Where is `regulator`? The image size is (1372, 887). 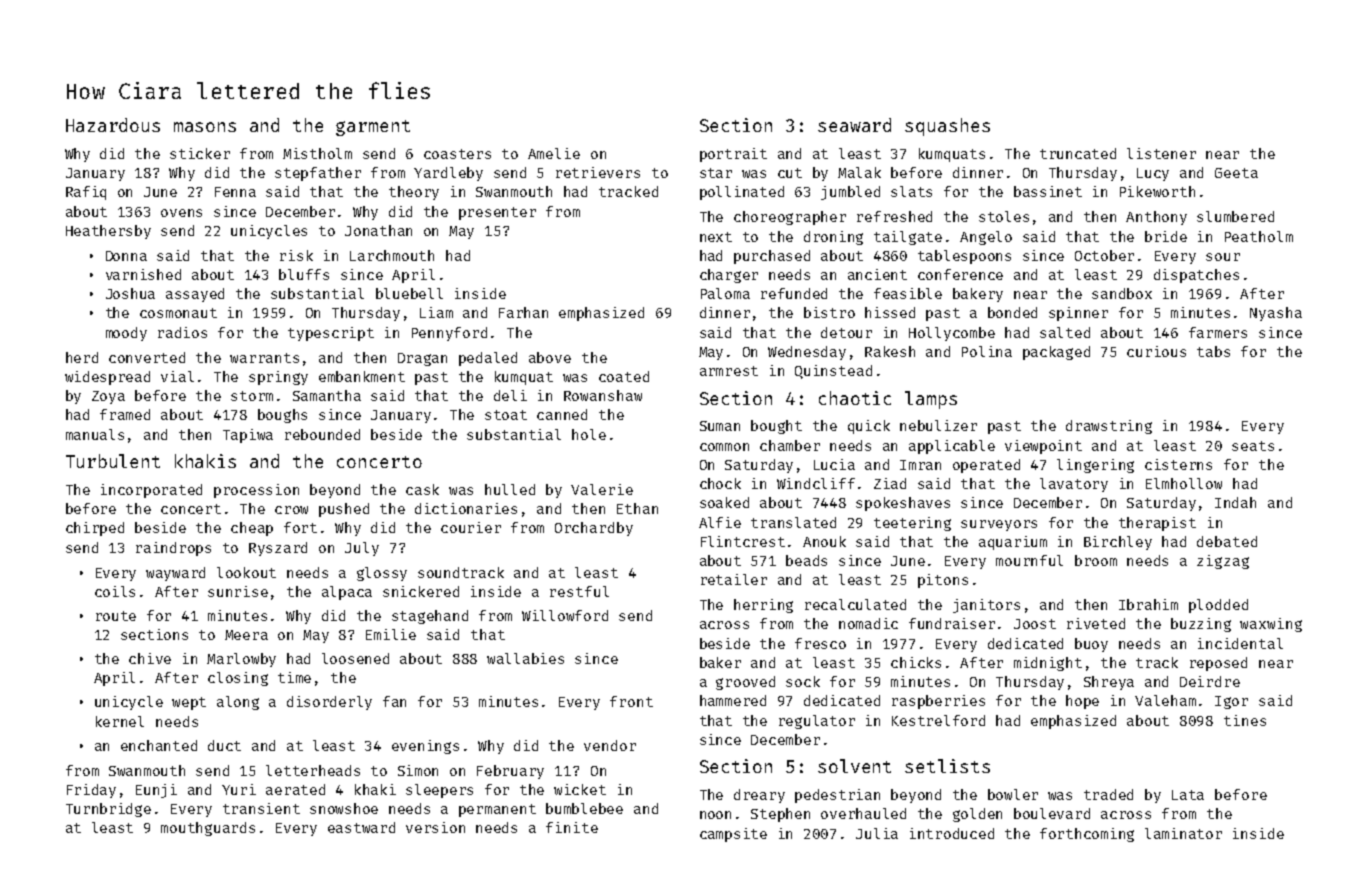
regulator is located at coordinates (817, 722).
